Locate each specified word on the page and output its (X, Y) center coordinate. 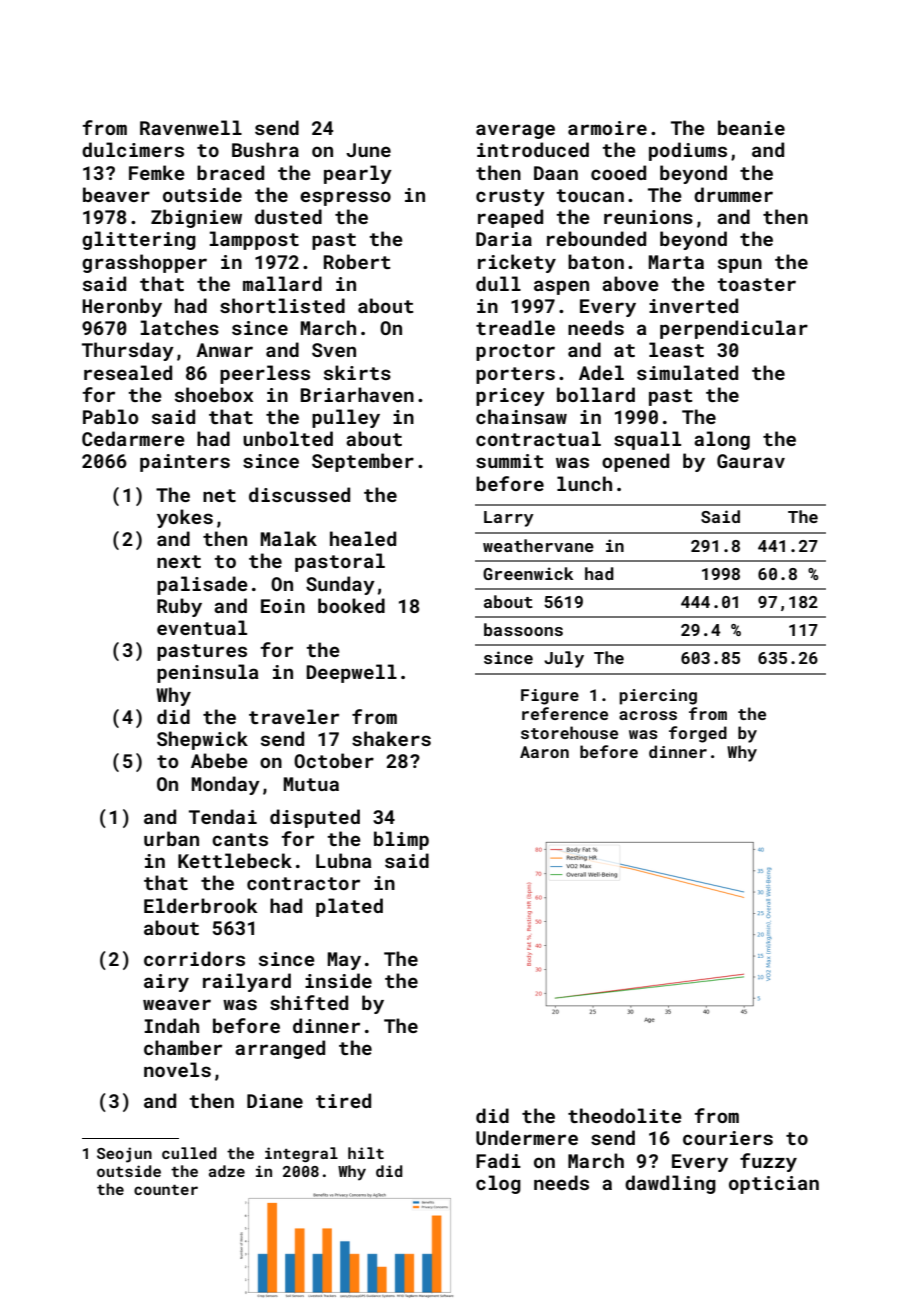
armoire (607, 128)
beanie (751, 127)
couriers (728, 1138)
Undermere (527, 1137)
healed (363, 538)
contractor (303, 883)
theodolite (625, 1115)
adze (227, 1171)
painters (185, 463)
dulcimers (133, 149)
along (722, 440)
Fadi (498, 1160)
